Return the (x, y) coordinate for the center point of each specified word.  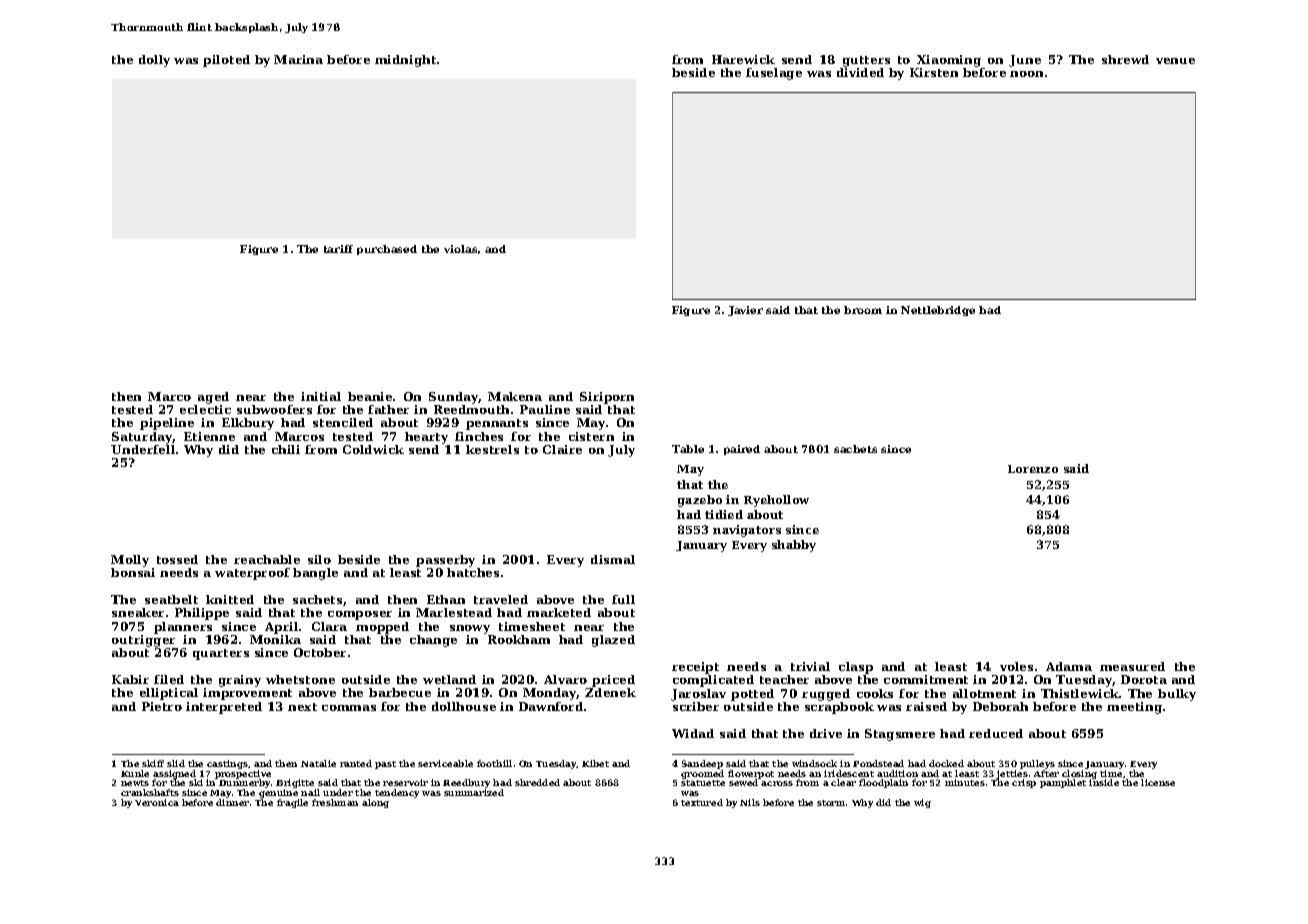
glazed (613, 641)
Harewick (743, 59)
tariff (338, 249)
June (1025, 61)
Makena (515, 396)
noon (1026, 74)
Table (688, 449)
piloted (226, 61)
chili (286, 449)
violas (460, 249)
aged (213, 398)
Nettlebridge (938, 311)
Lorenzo (1033, 469)
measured (1132, 666)
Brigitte (295, 783)
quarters (221, 654)
